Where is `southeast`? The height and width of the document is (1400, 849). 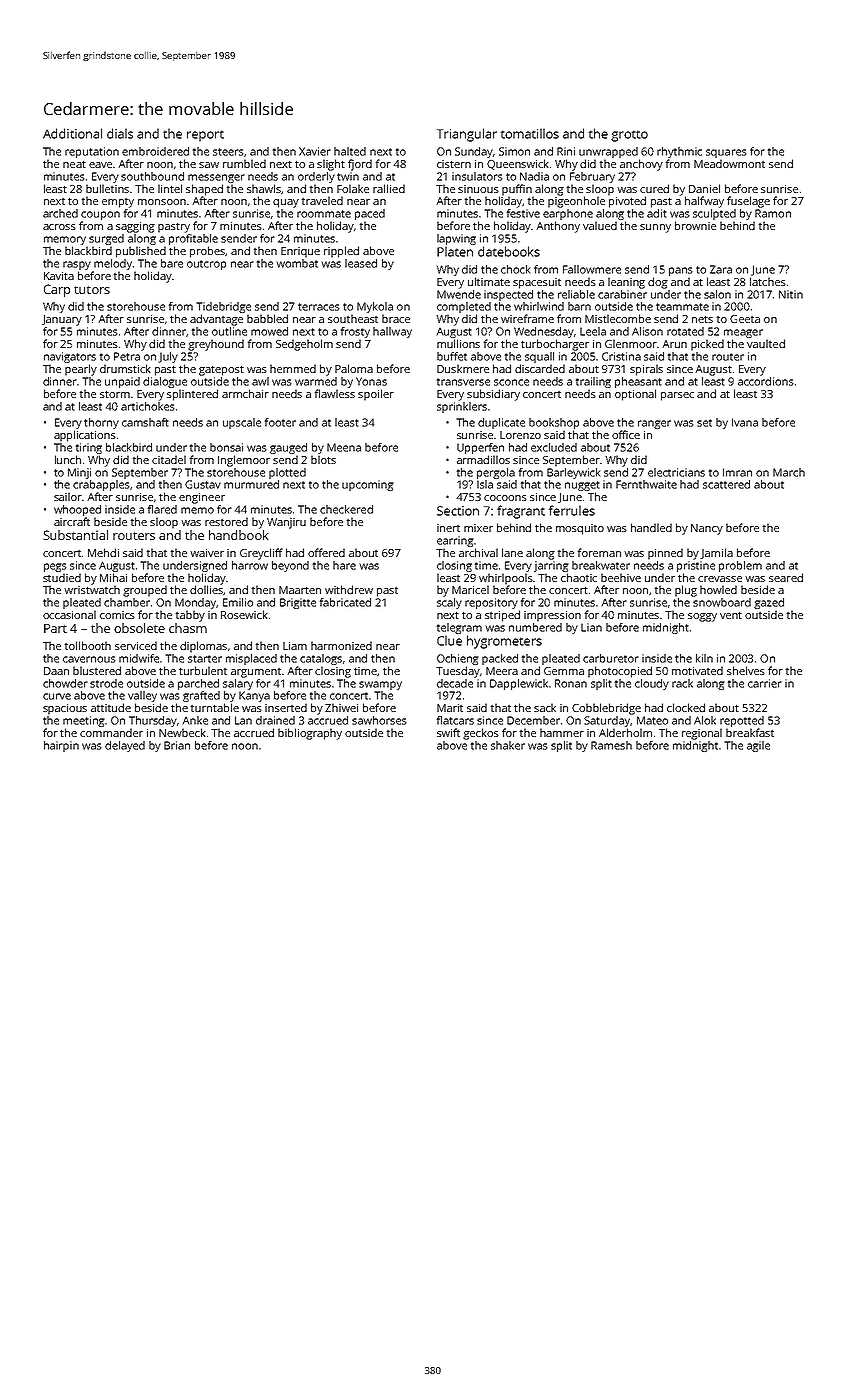
southeast is located at coordinates (353, 318).
